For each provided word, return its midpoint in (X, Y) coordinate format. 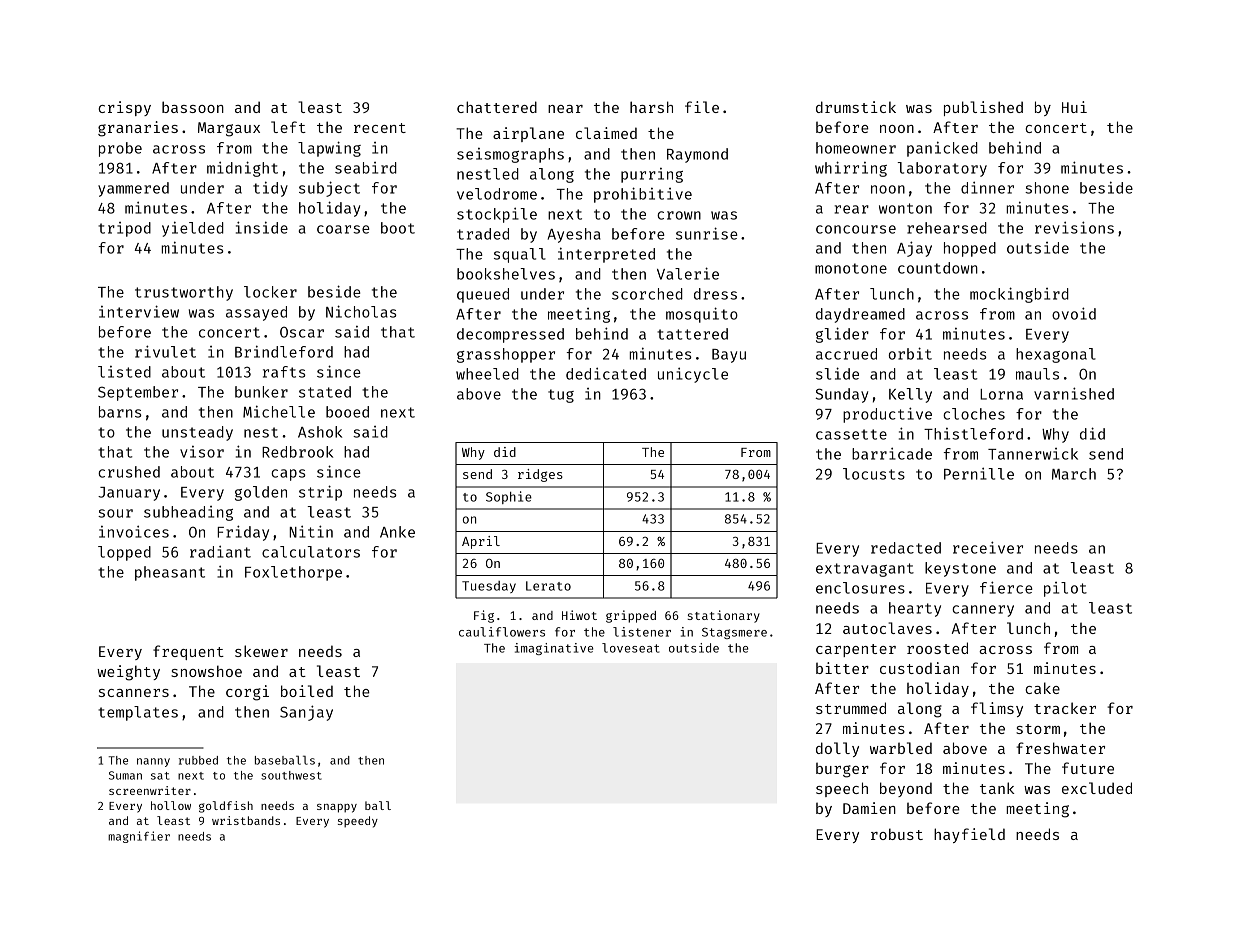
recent (380, 128)
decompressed (510, 335)
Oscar (302, 332)
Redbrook (297, 452)
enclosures (860, 588)
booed (347, 412)
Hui (1074, 107)
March (1074, 474)
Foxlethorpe (293, 573)
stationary (723, 616)
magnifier (139, 837)
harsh (651, 107)
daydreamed (860, 315)
